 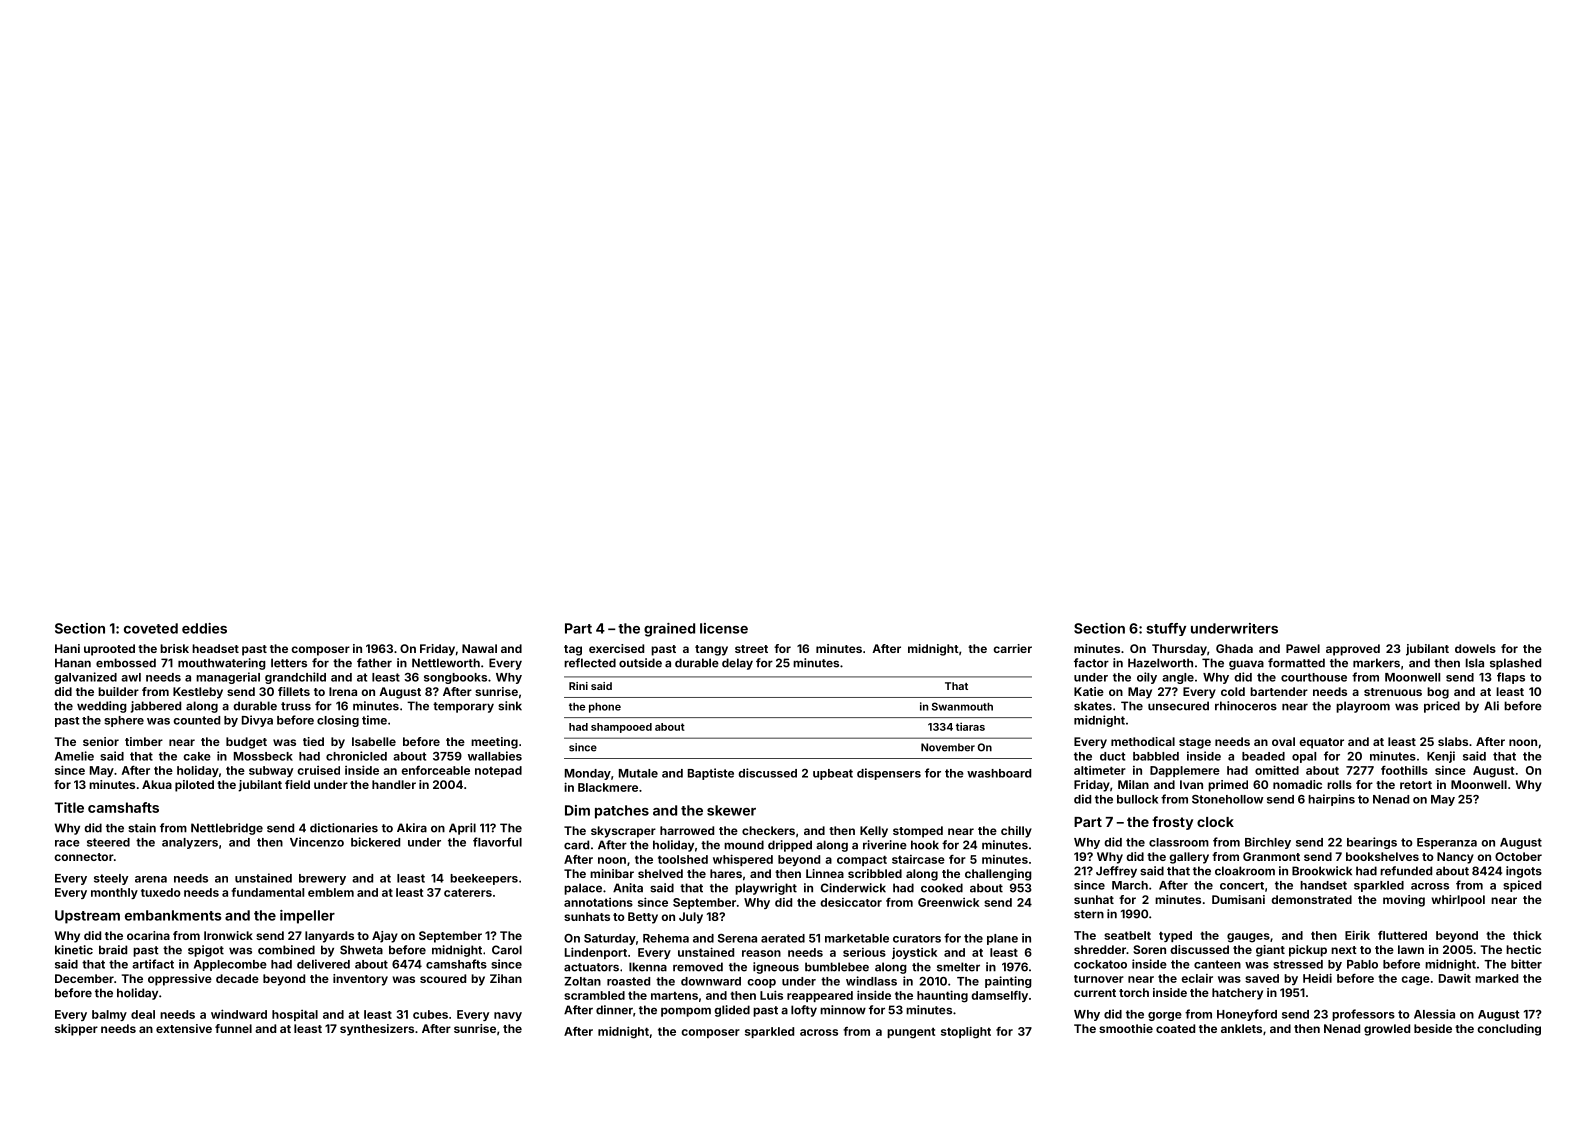 I want to click on Vincenzo, so click(x=317, y=842).
